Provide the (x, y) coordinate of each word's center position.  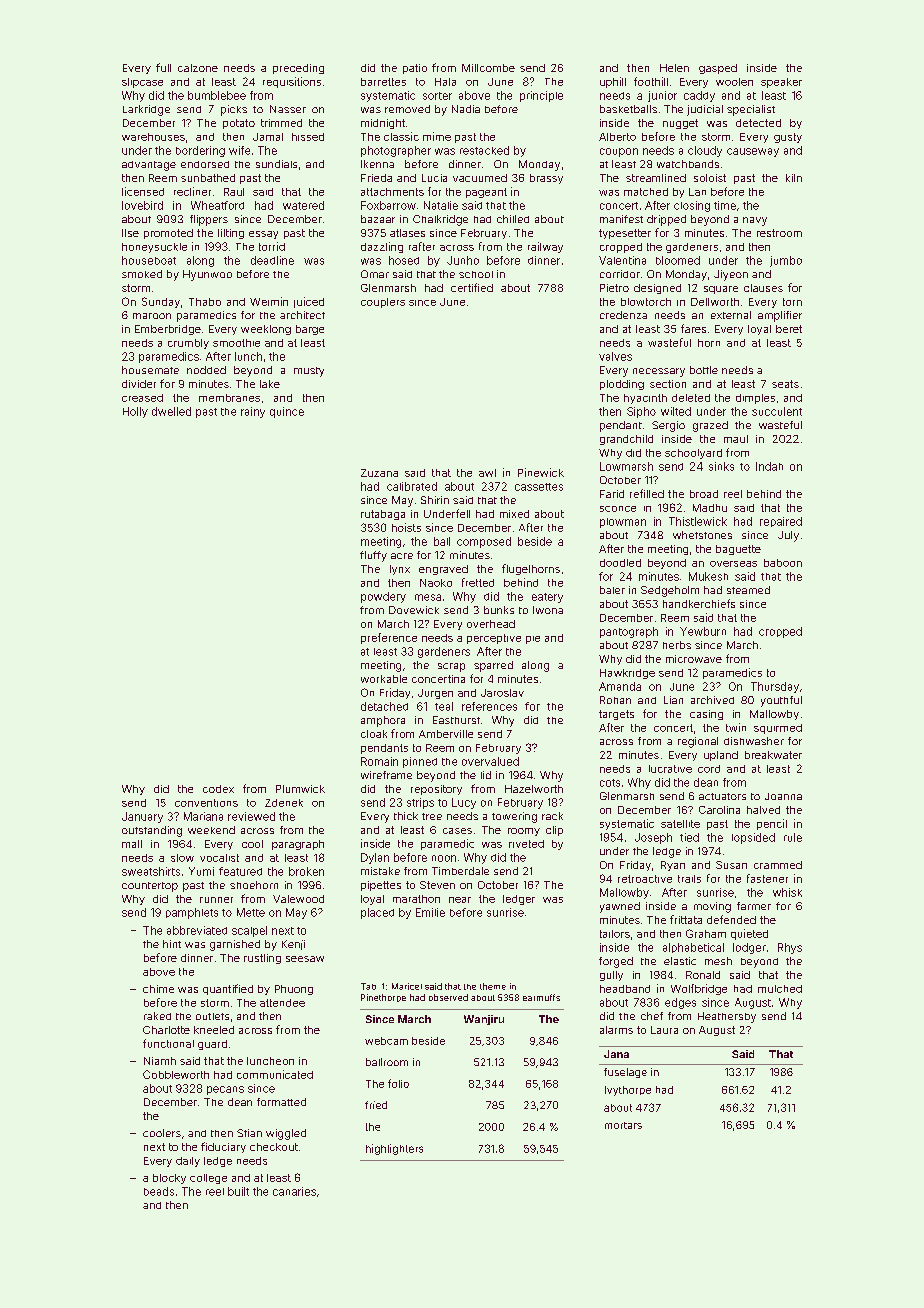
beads (159, 1191)
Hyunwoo (207, 275)
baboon (783, 563)
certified (472, 287)
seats (785, 384)
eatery (547, 598)
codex (218, 789)
